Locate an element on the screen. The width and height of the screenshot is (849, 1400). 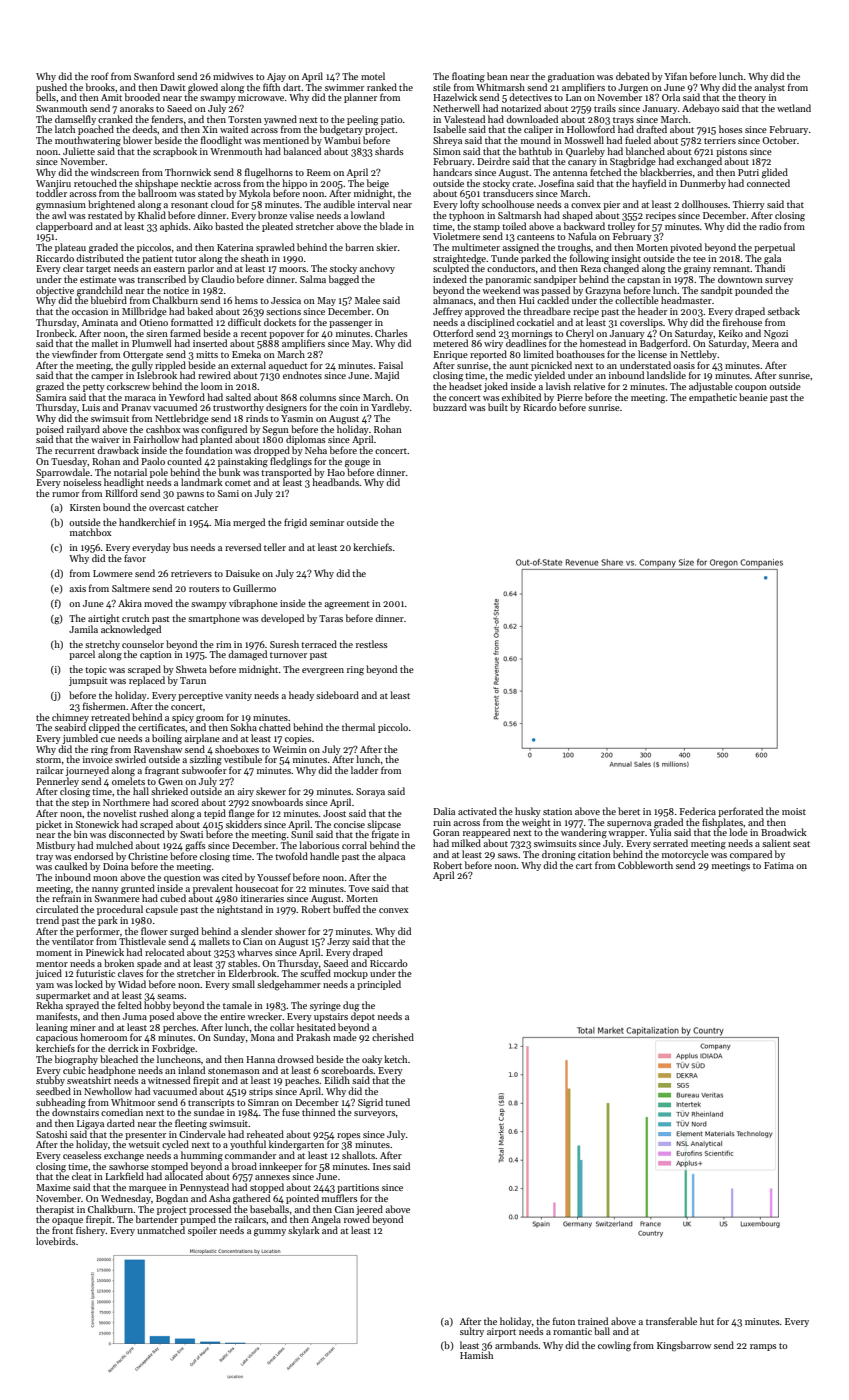
perches is located at coordinates (179, 1028).
